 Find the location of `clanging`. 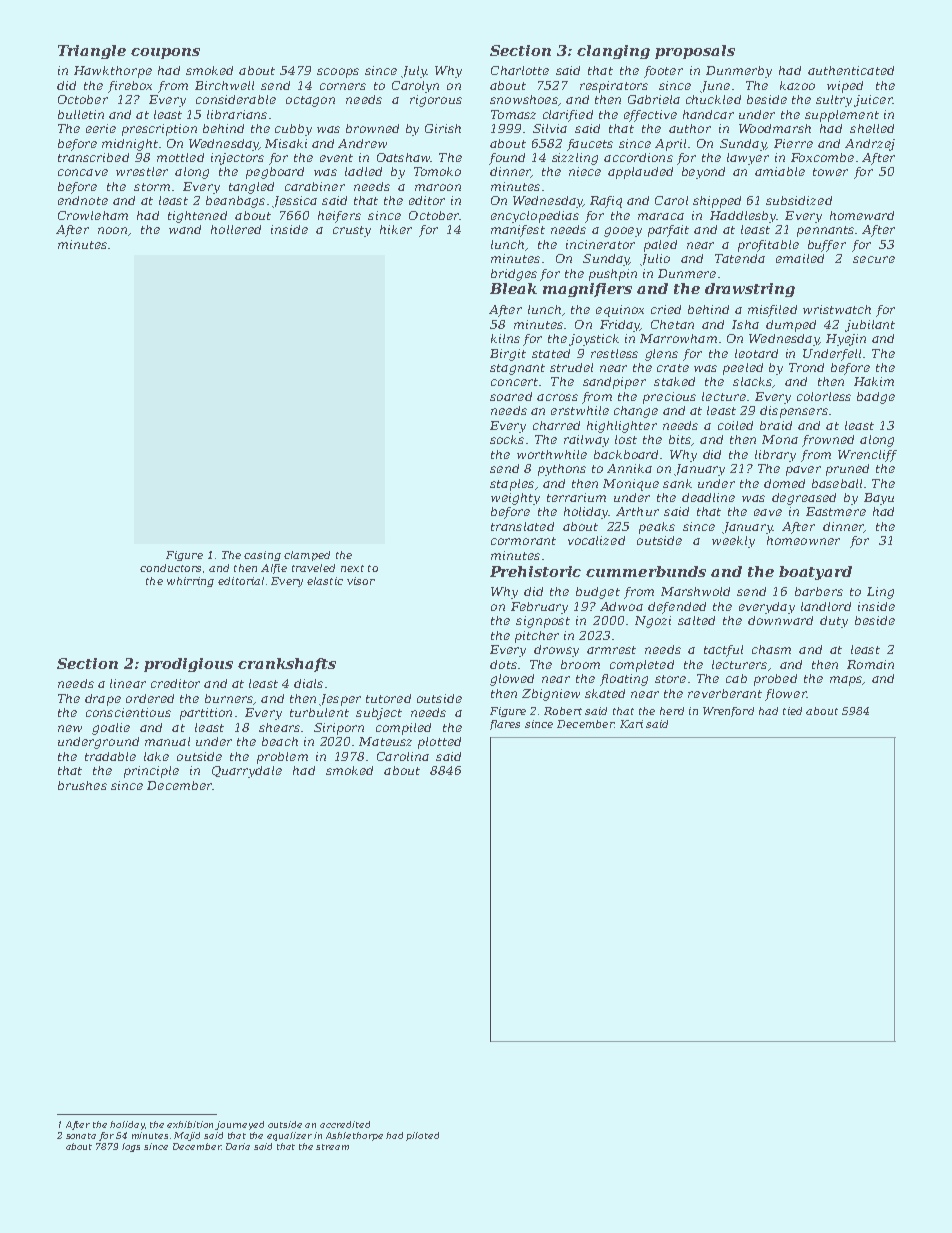

clanging is located at coordinates (613, 52).
